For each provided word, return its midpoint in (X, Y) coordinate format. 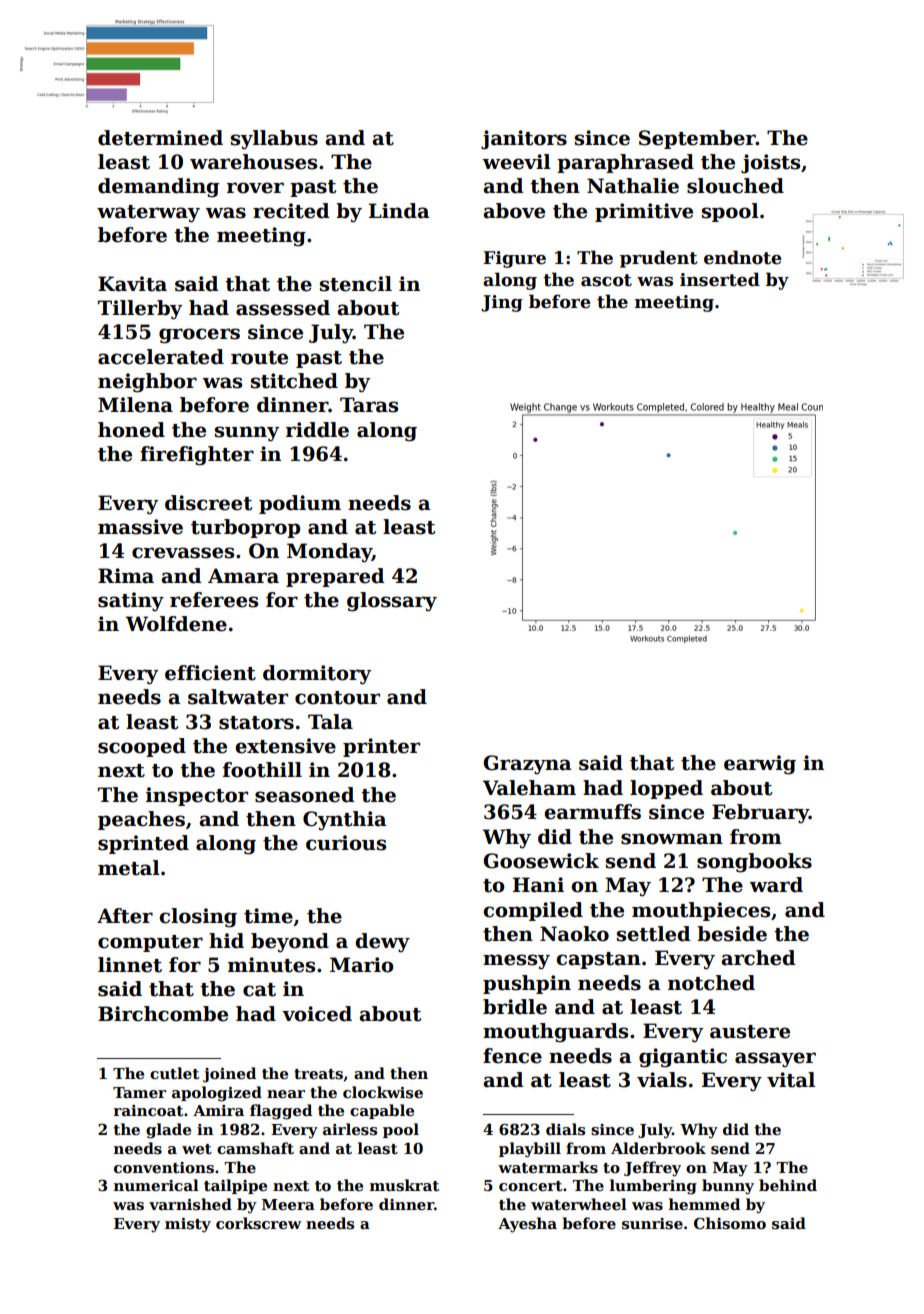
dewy (382, 943)
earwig (760, 765)
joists (770, 164)
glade (168, 1131)
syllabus (274, 140)
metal (129, 868)
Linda (399, 211)
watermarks (548, 1167)
